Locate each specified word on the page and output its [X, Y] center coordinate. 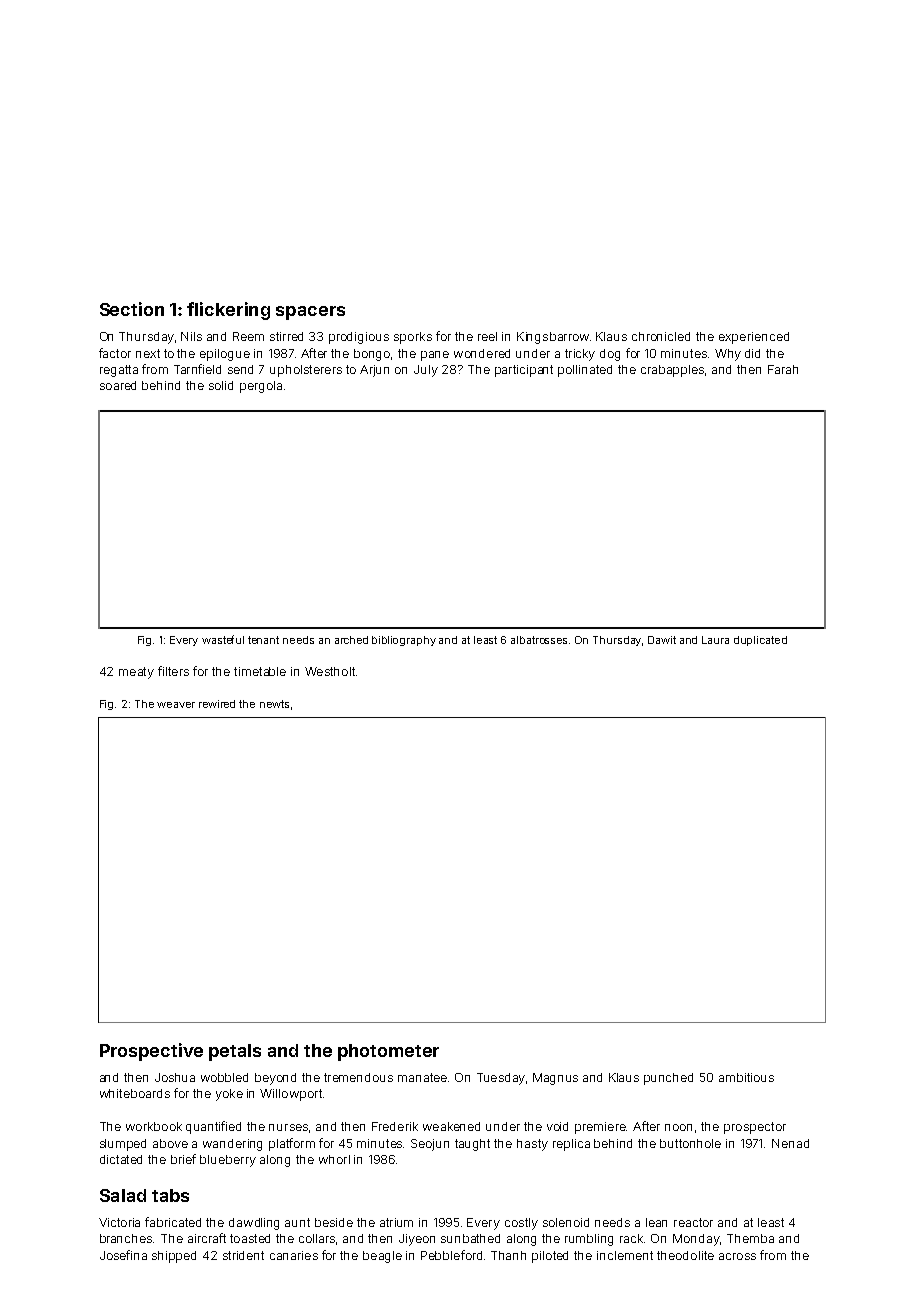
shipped [174, 1257]
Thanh [508, 1255]
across [737, 1256]
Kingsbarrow [553, 338]
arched [351, 640]
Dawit [662, 640]
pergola [261, 387]
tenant [263, 640]
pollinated [585, 371]
